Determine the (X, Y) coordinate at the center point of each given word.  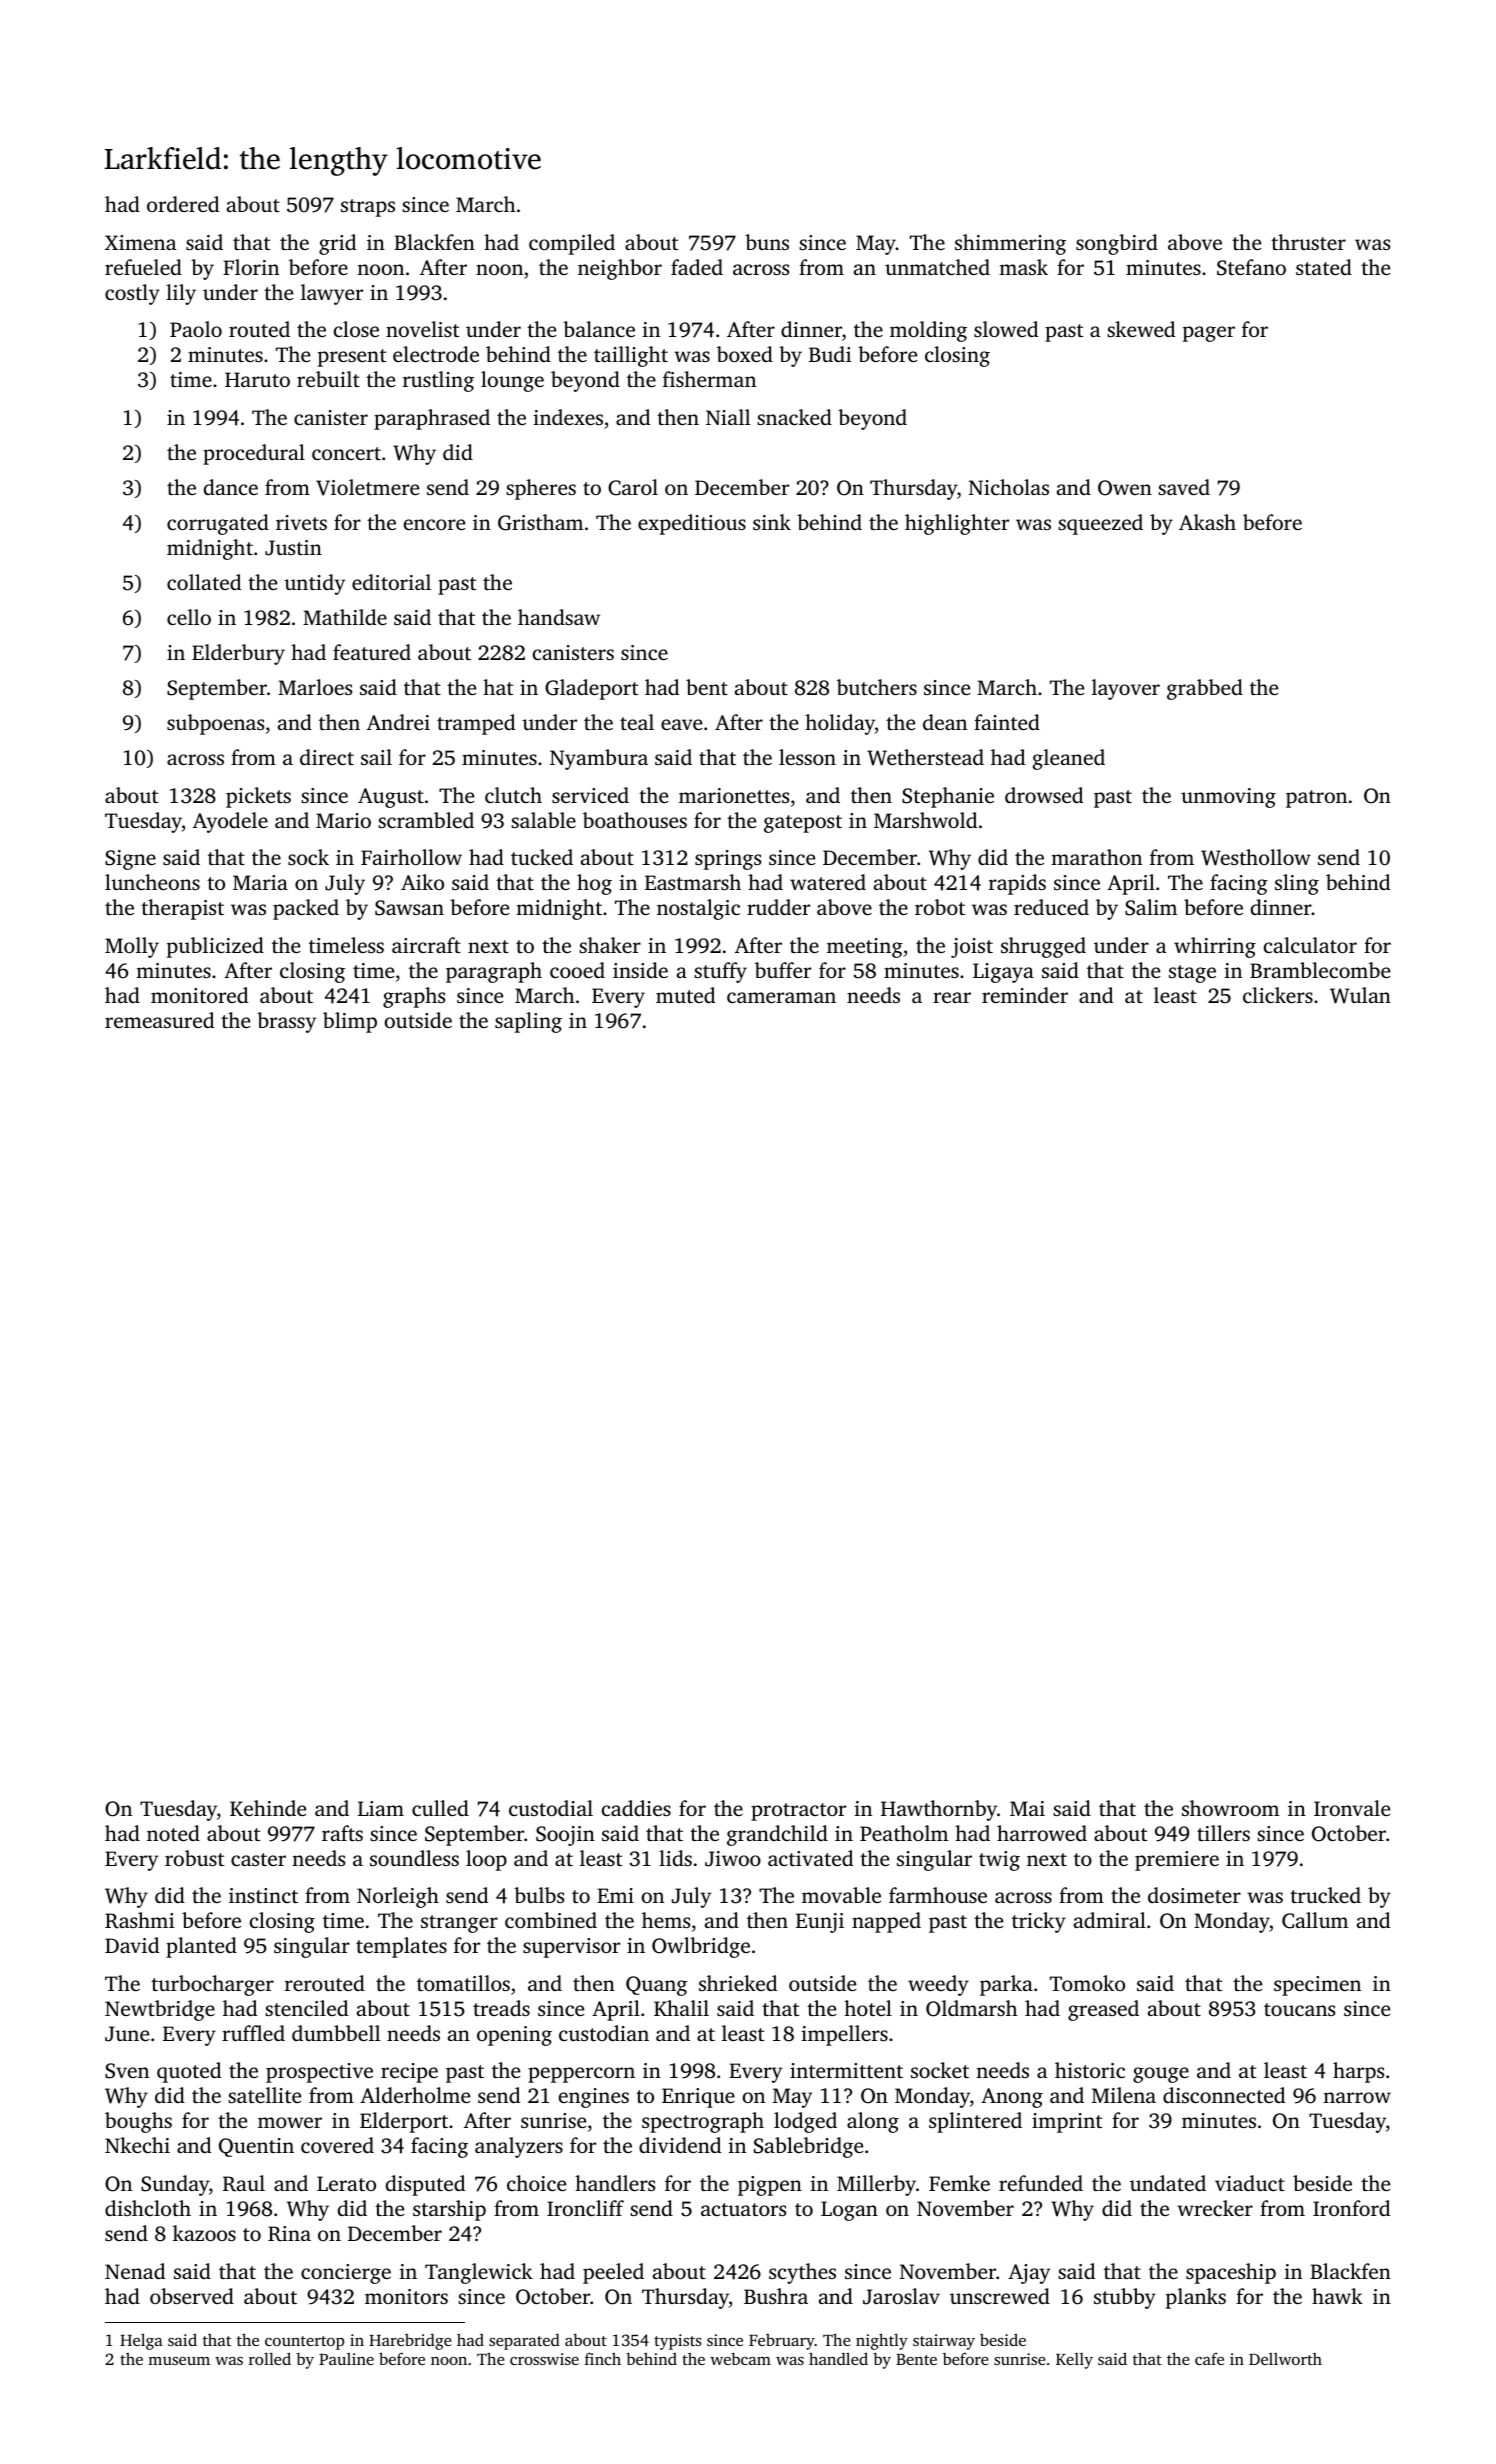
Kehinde (268, 1808)
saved (1184, 487)
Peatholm (904, 1833)
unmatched (937, 267)
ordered (183, 204)
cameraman (781, 997)
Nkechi (137, 2145)
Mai (1027, 1808)
